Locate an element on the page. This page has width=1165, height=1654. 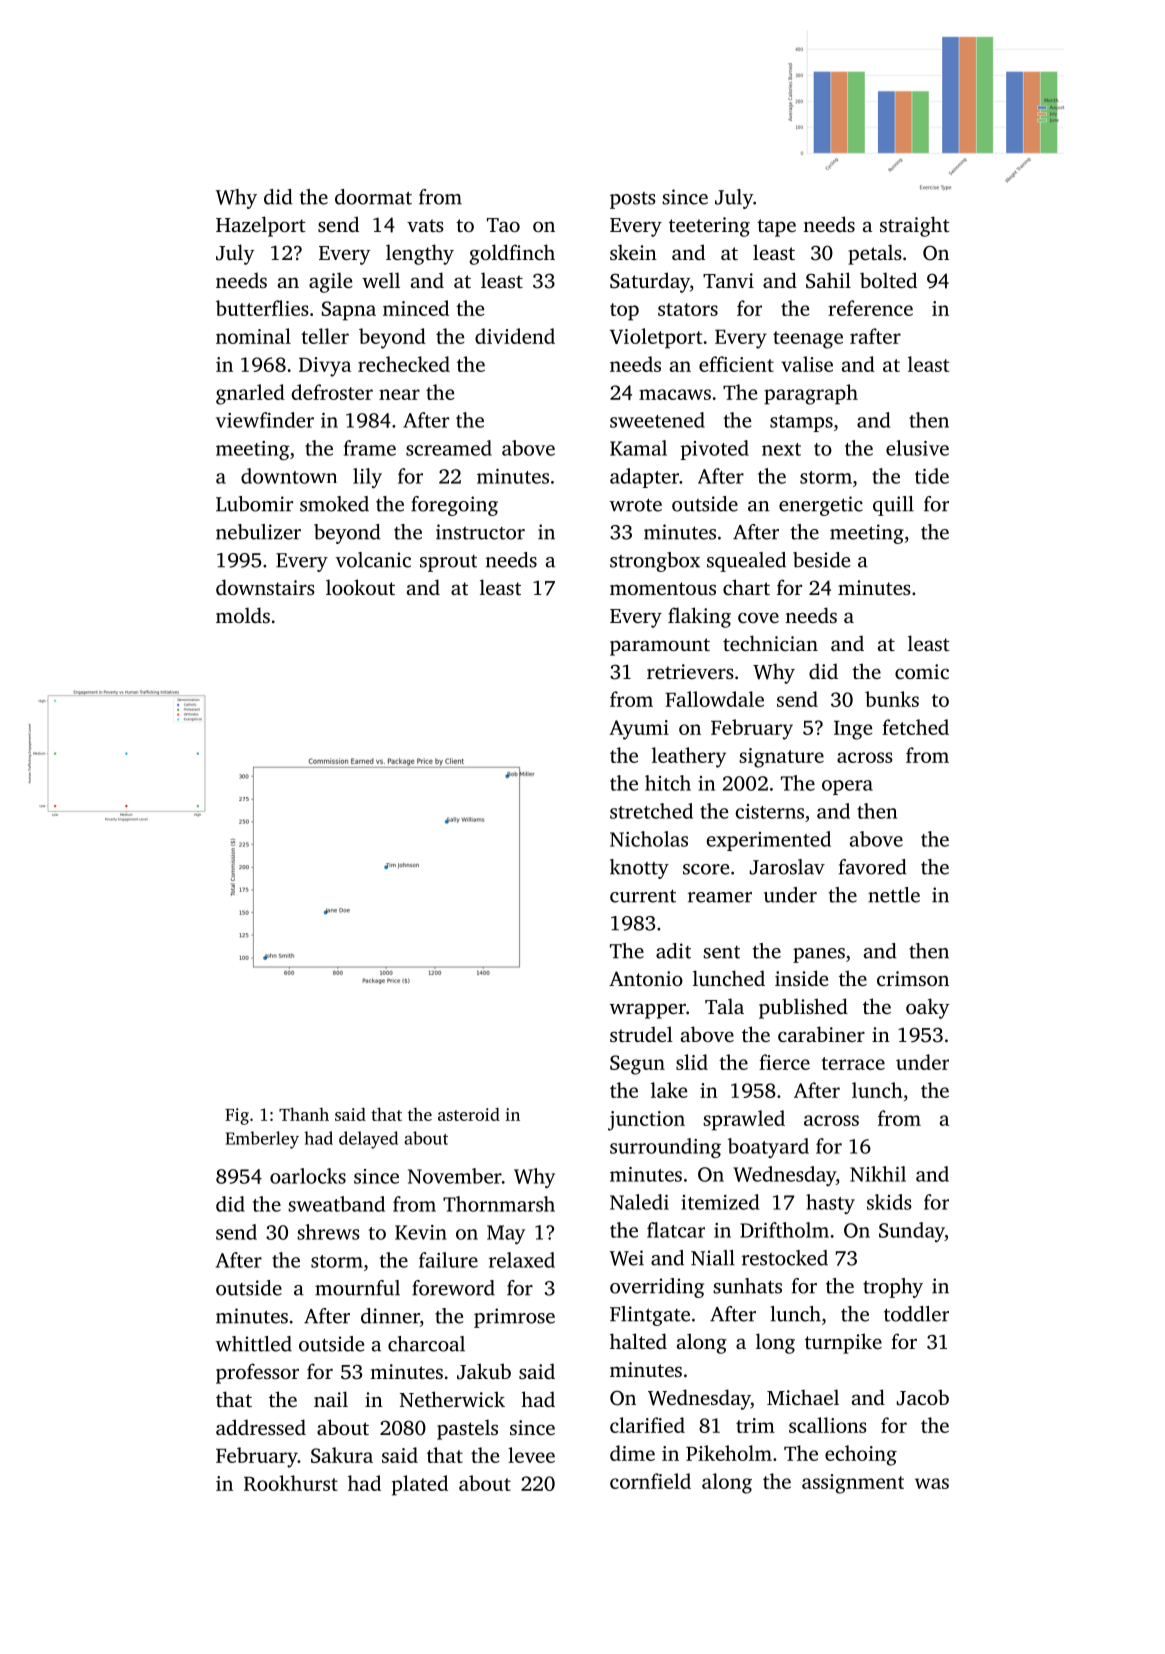
clarified is located at coordinates (647, 1425).
